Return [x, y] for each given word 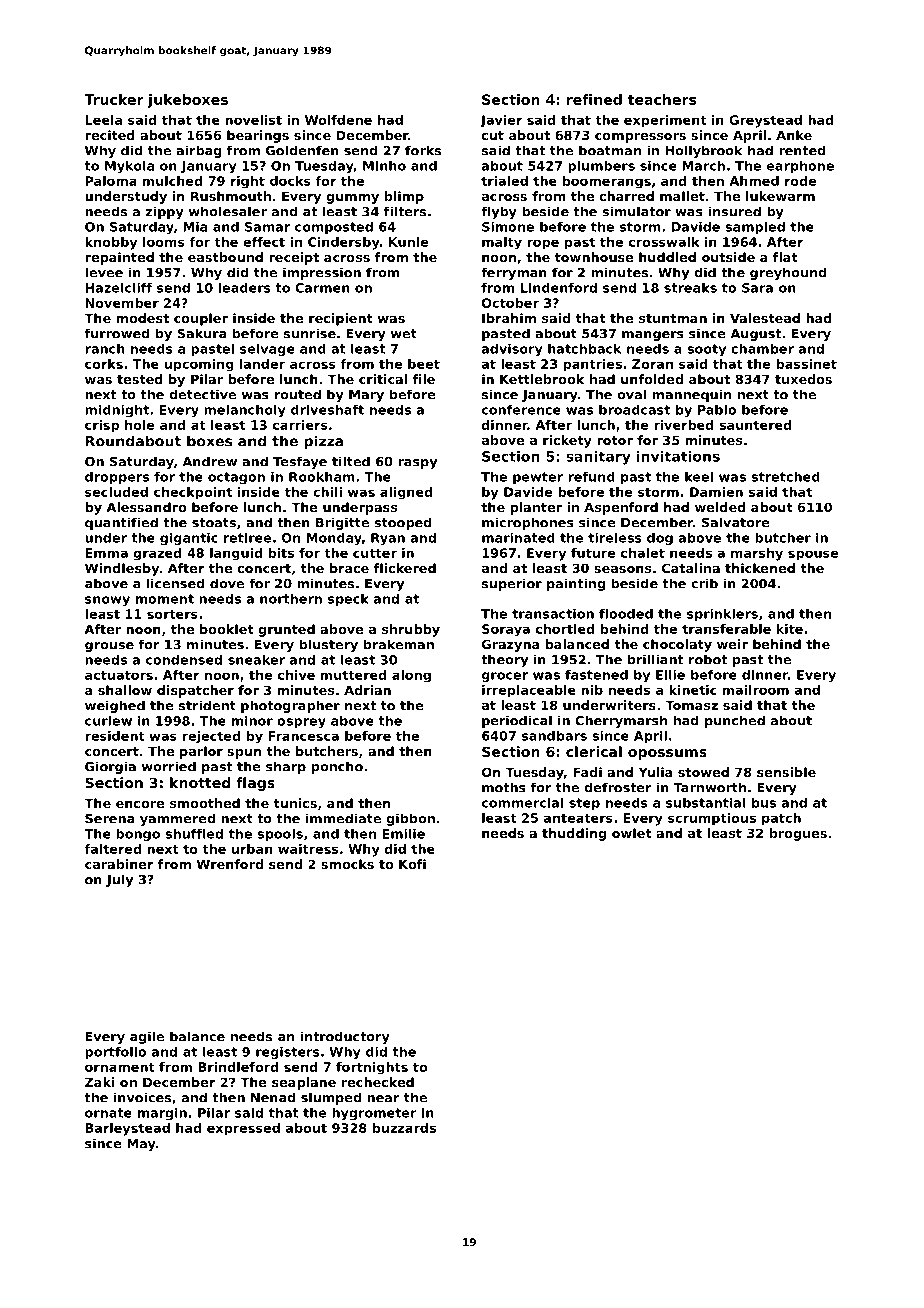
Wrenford [230, 864]
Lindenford [559, 288]
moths [504, 787]
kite [790, 629]
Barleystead [128, 1129]
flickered [405, 568]
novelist [253, 120]
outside [728, 257]
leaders [245, 288]
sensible [786, 772]
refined [594, 99]
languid [236, 554]
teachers [662, 99]
